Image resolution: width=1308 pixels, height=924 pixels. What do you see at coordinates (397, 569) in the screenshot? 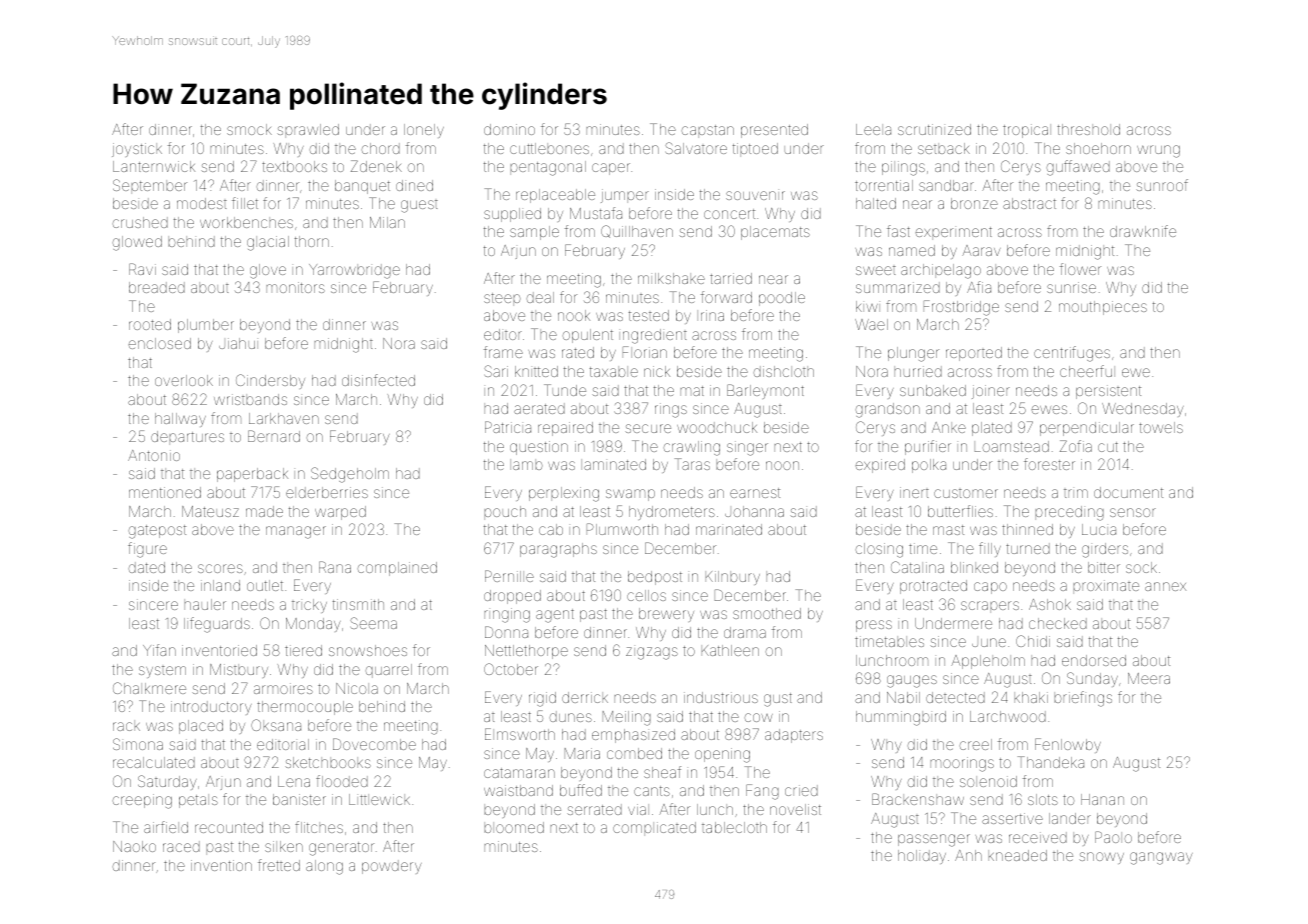
I see `complained` at bounding box center [397, 569].
